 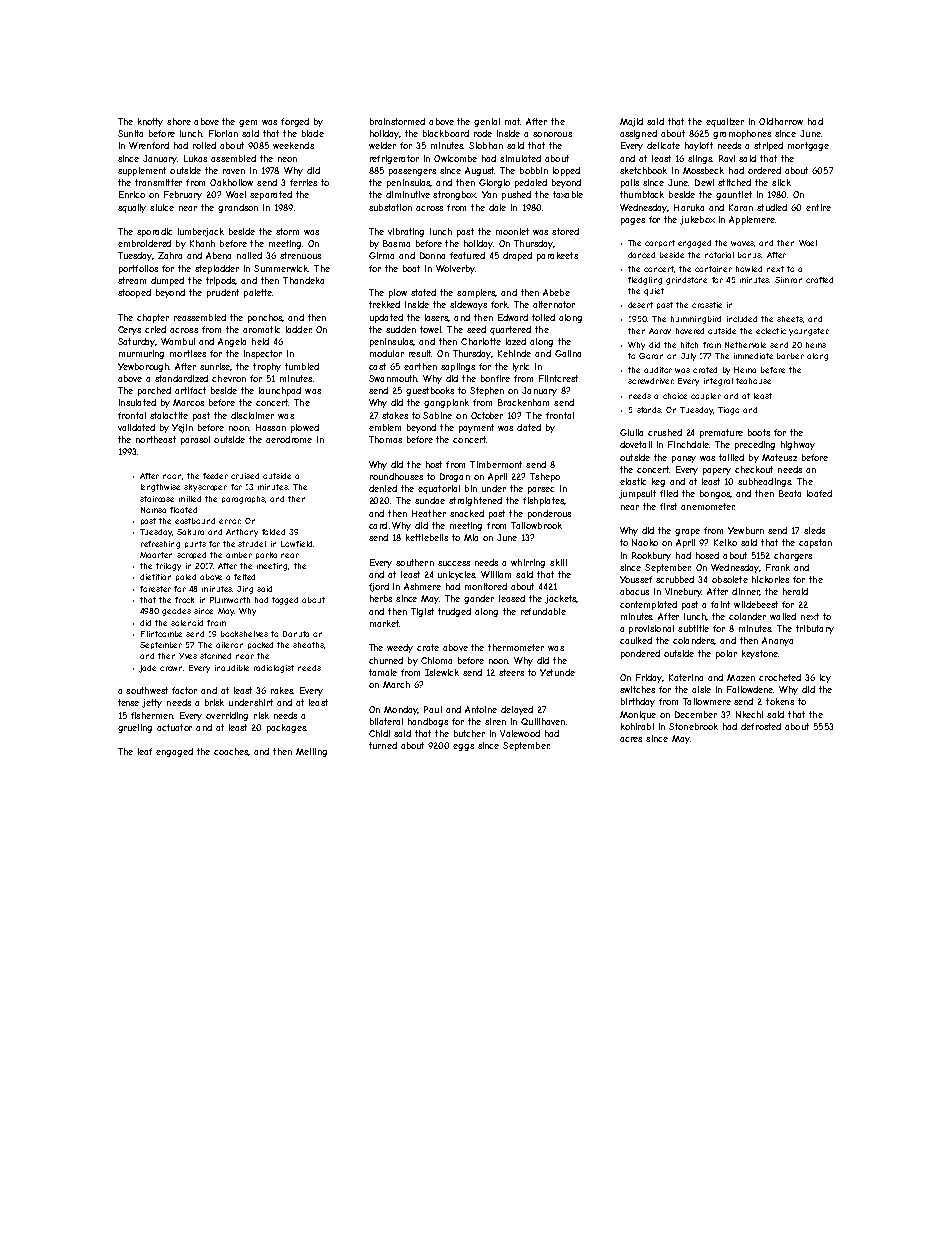 I want to click on stakes, so click(x=395, y=415).
